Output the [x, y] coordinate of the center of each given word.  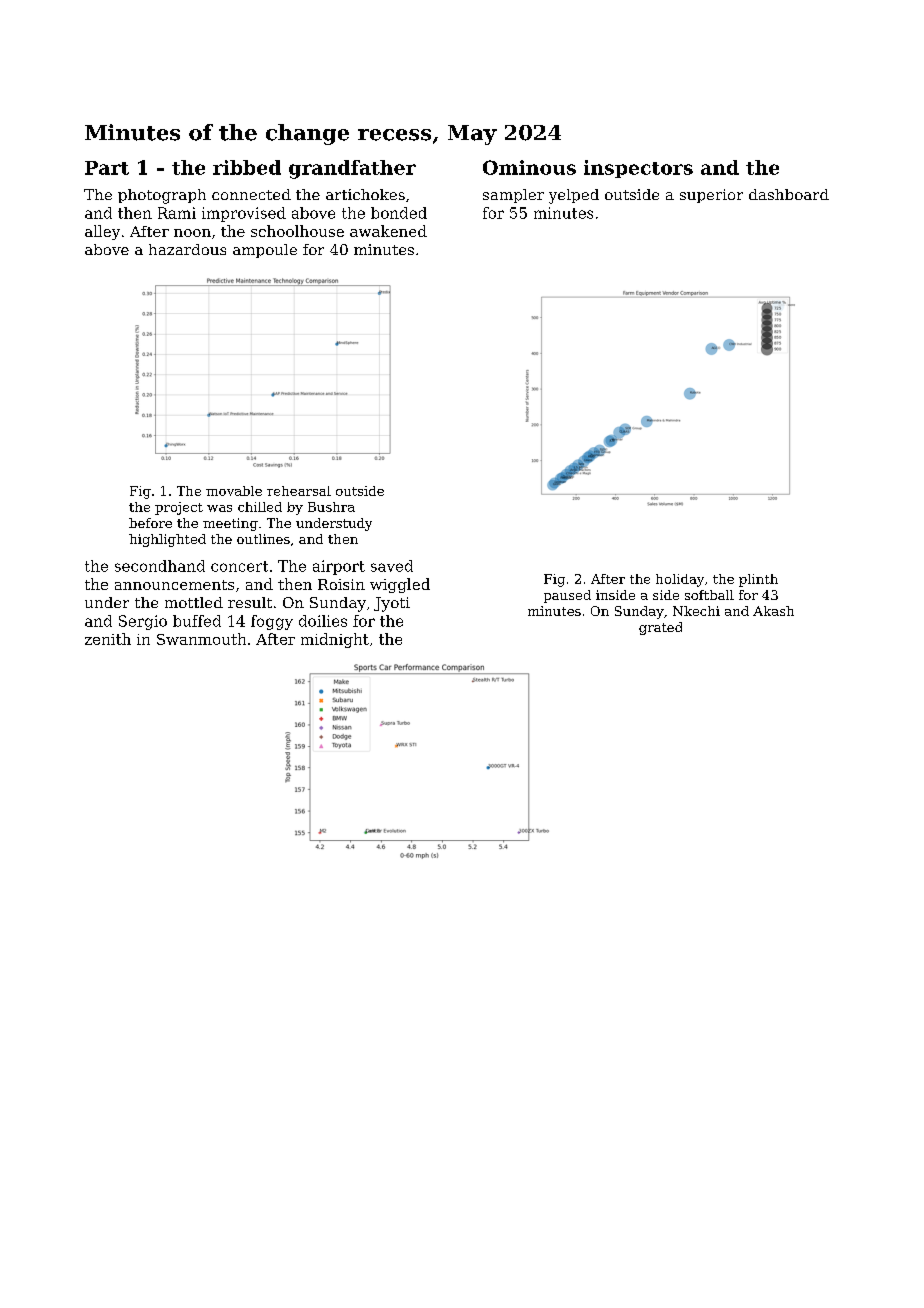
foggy [272, 622]
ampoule [265, 251]
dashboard [789, 194]
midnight [335, 640]
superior [711, 196]
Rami [177, 213]
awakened [388, 231]
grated [660, 628]
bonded [399, 213]
